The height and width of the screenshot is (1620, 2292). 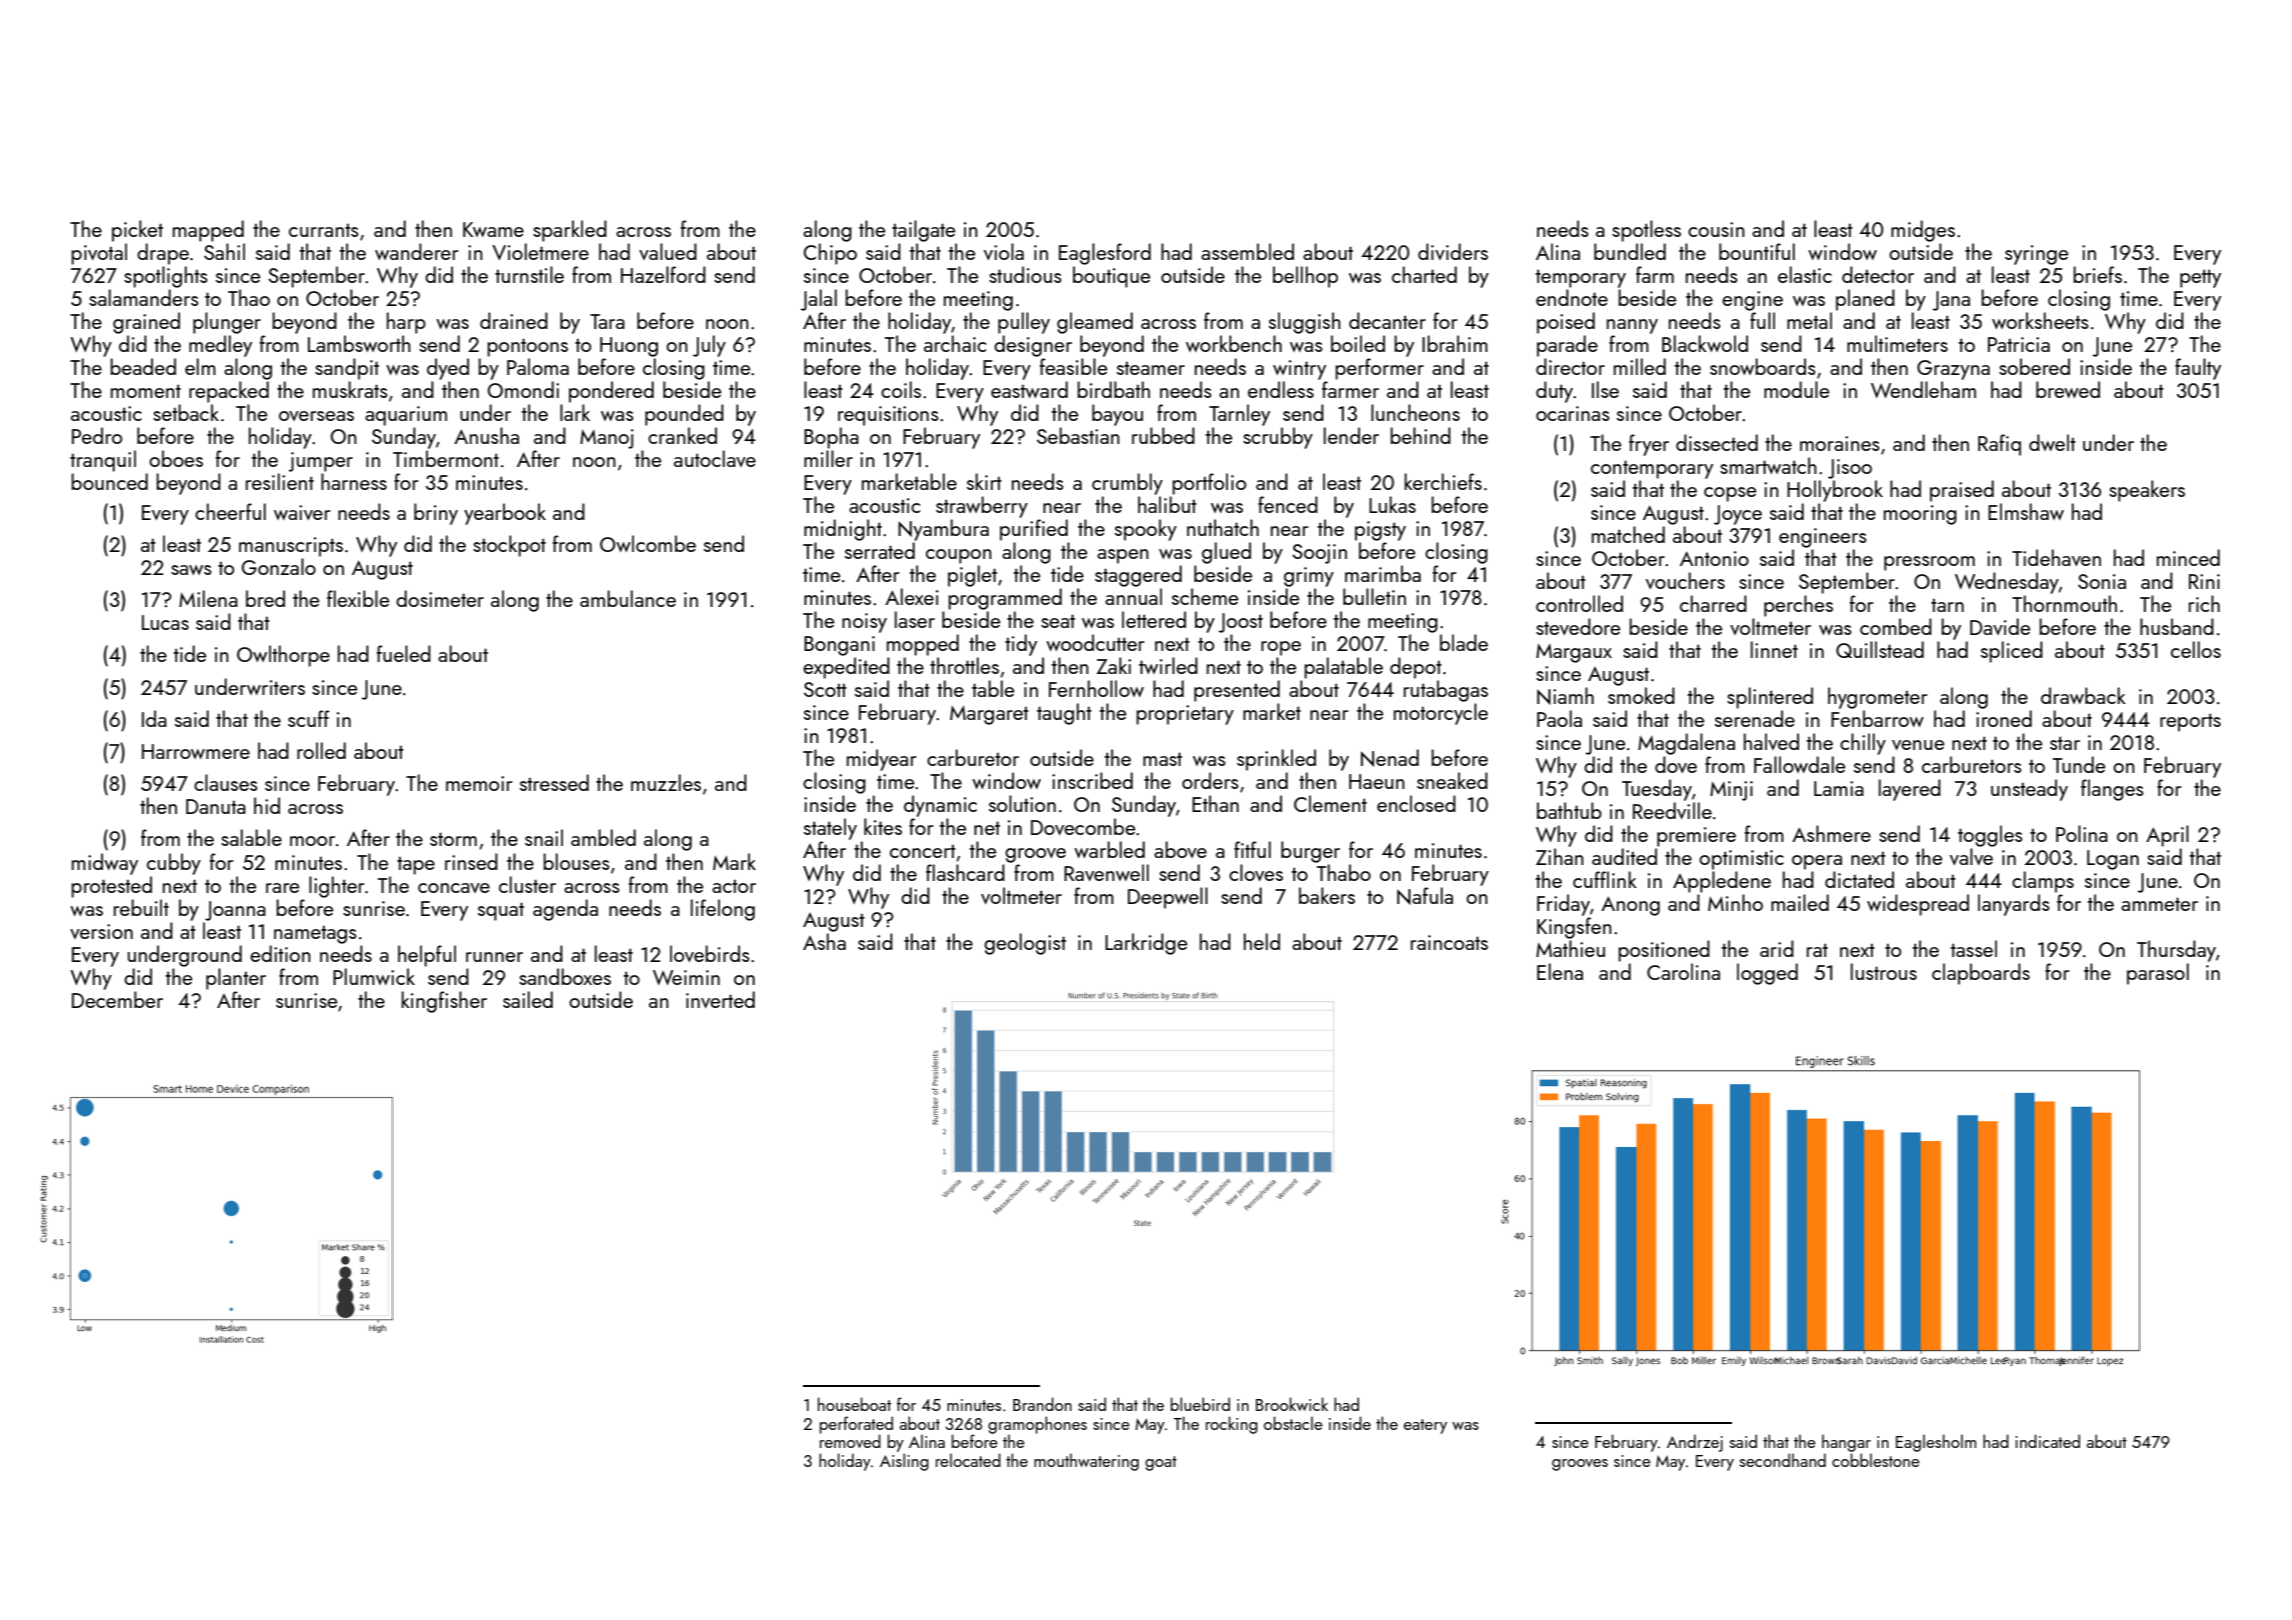 What do you see at coordinates (904, 1462) in the screenshot?
I see `Aisling` at bounding box center [904, 1462].
